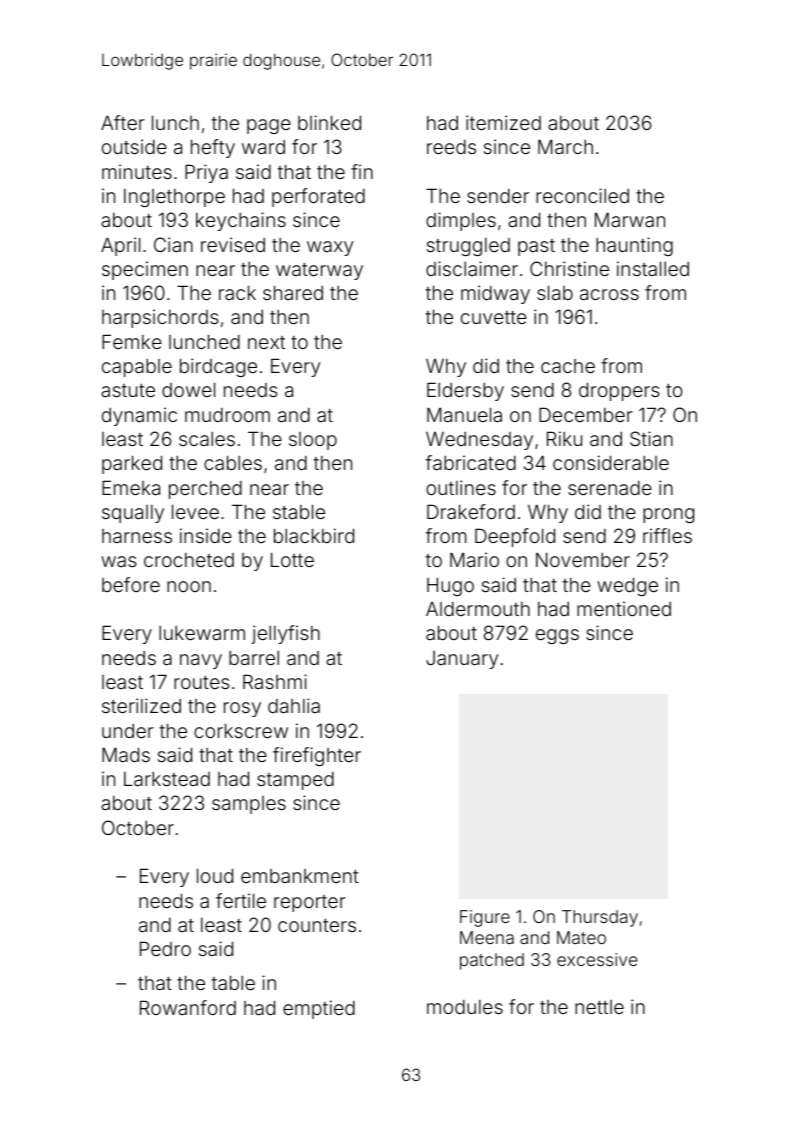 The image size is (802, 1138). Describe the element at coordinates (165, 948) in the screenshot. I see `Pedro` at that location.
